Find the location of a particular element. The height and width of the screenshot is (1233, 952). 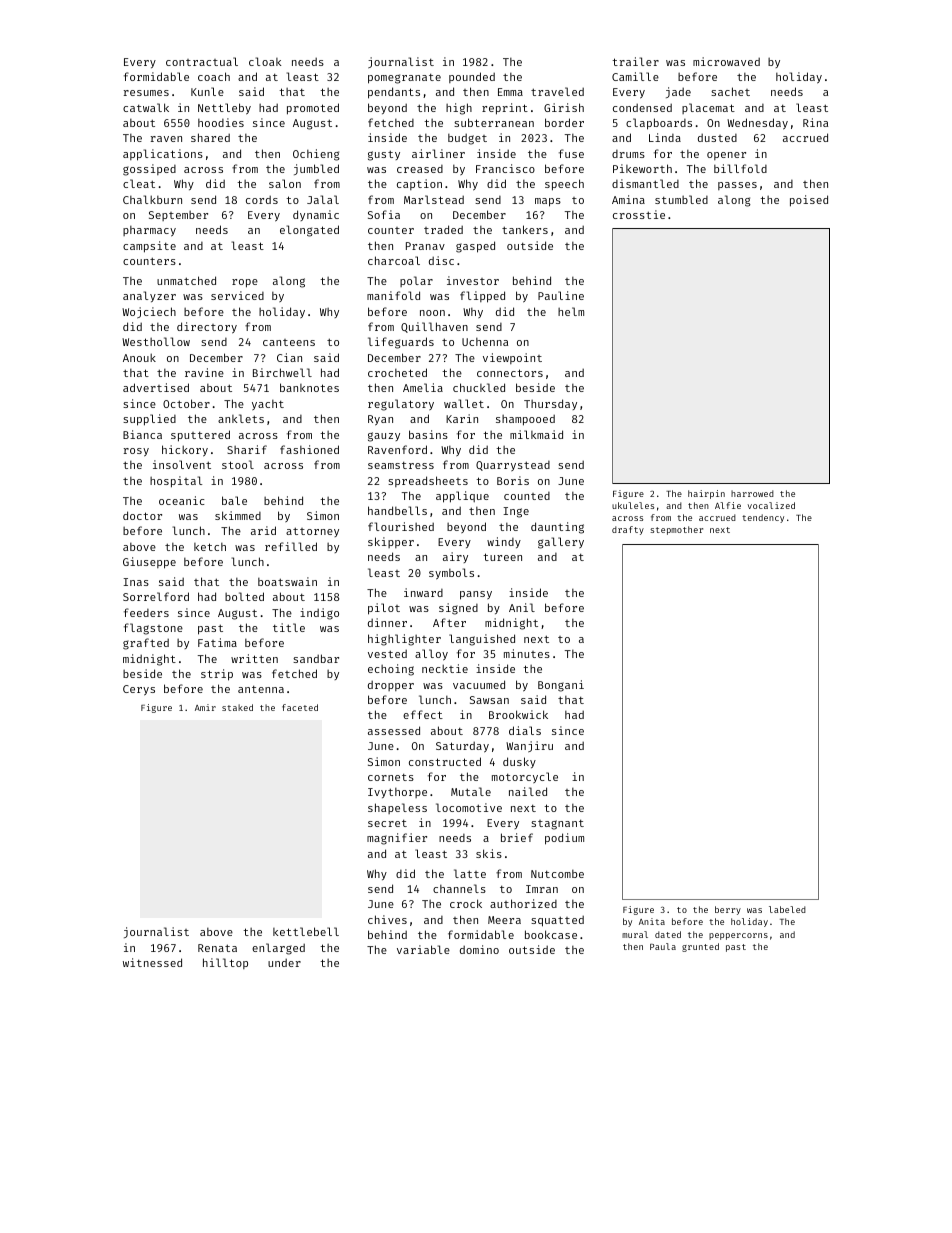

Chalkburn is located at coordinates (152, 199).
